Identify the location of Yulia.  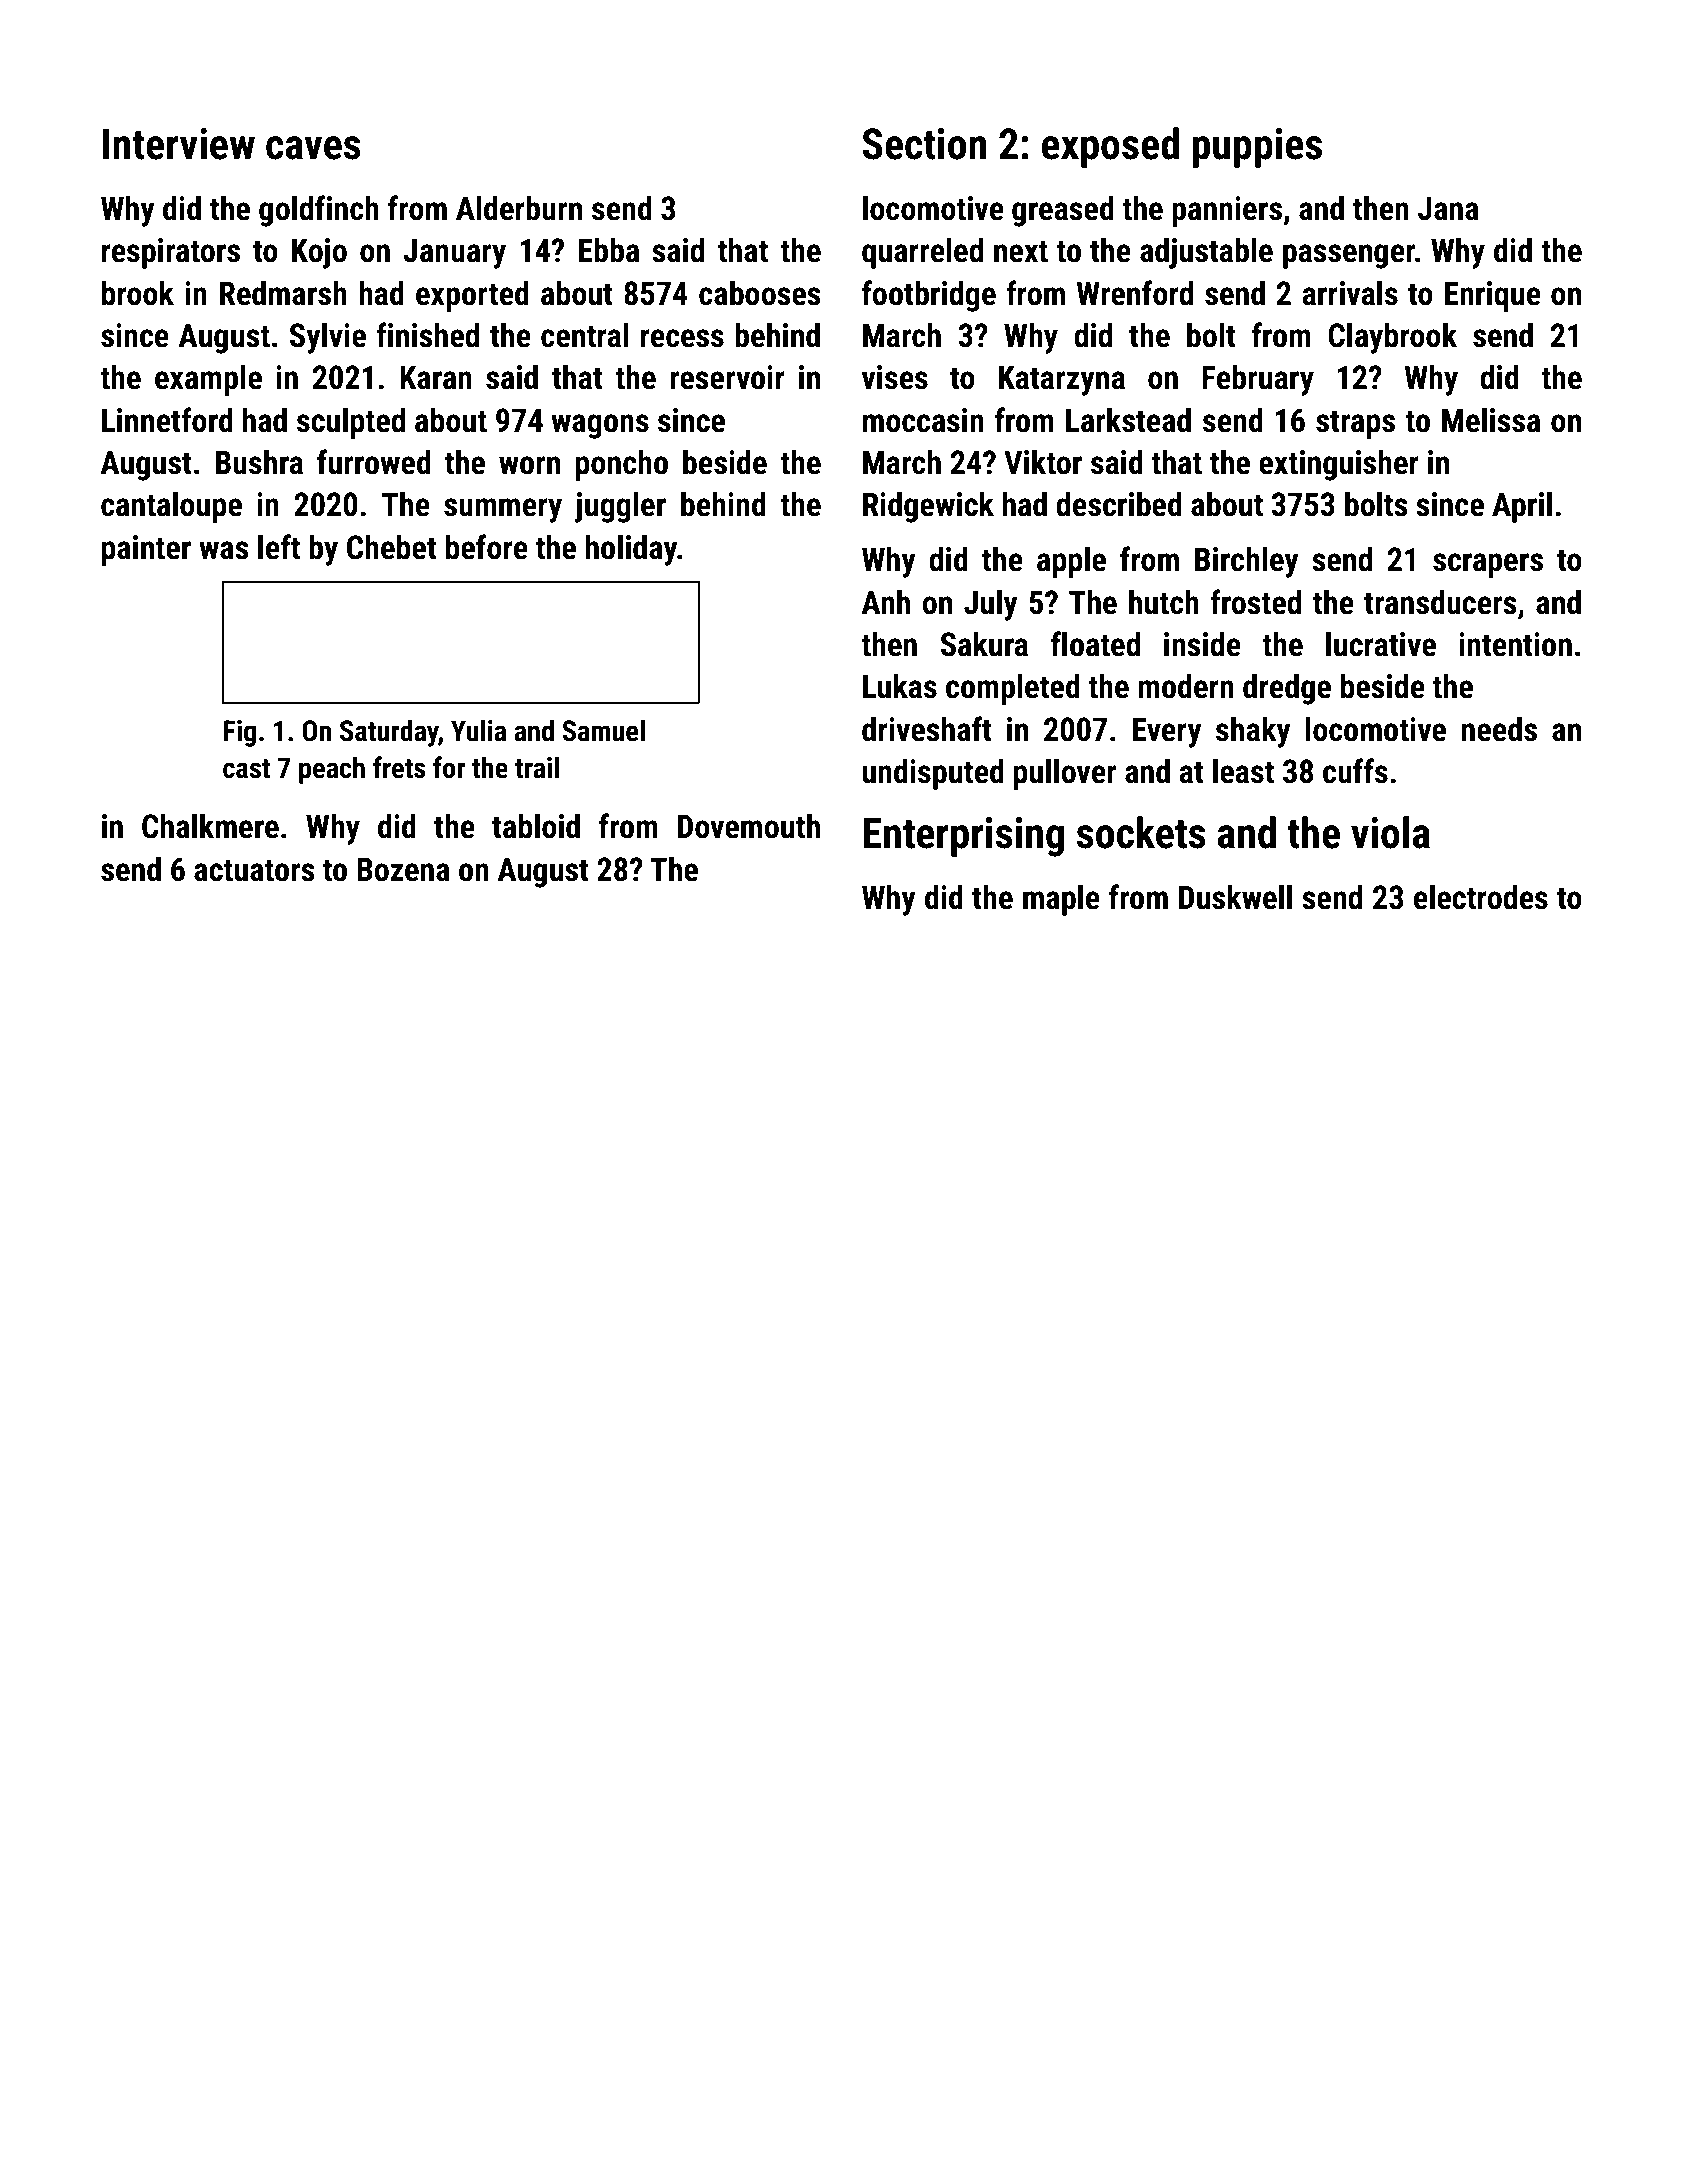
(478, 730).
